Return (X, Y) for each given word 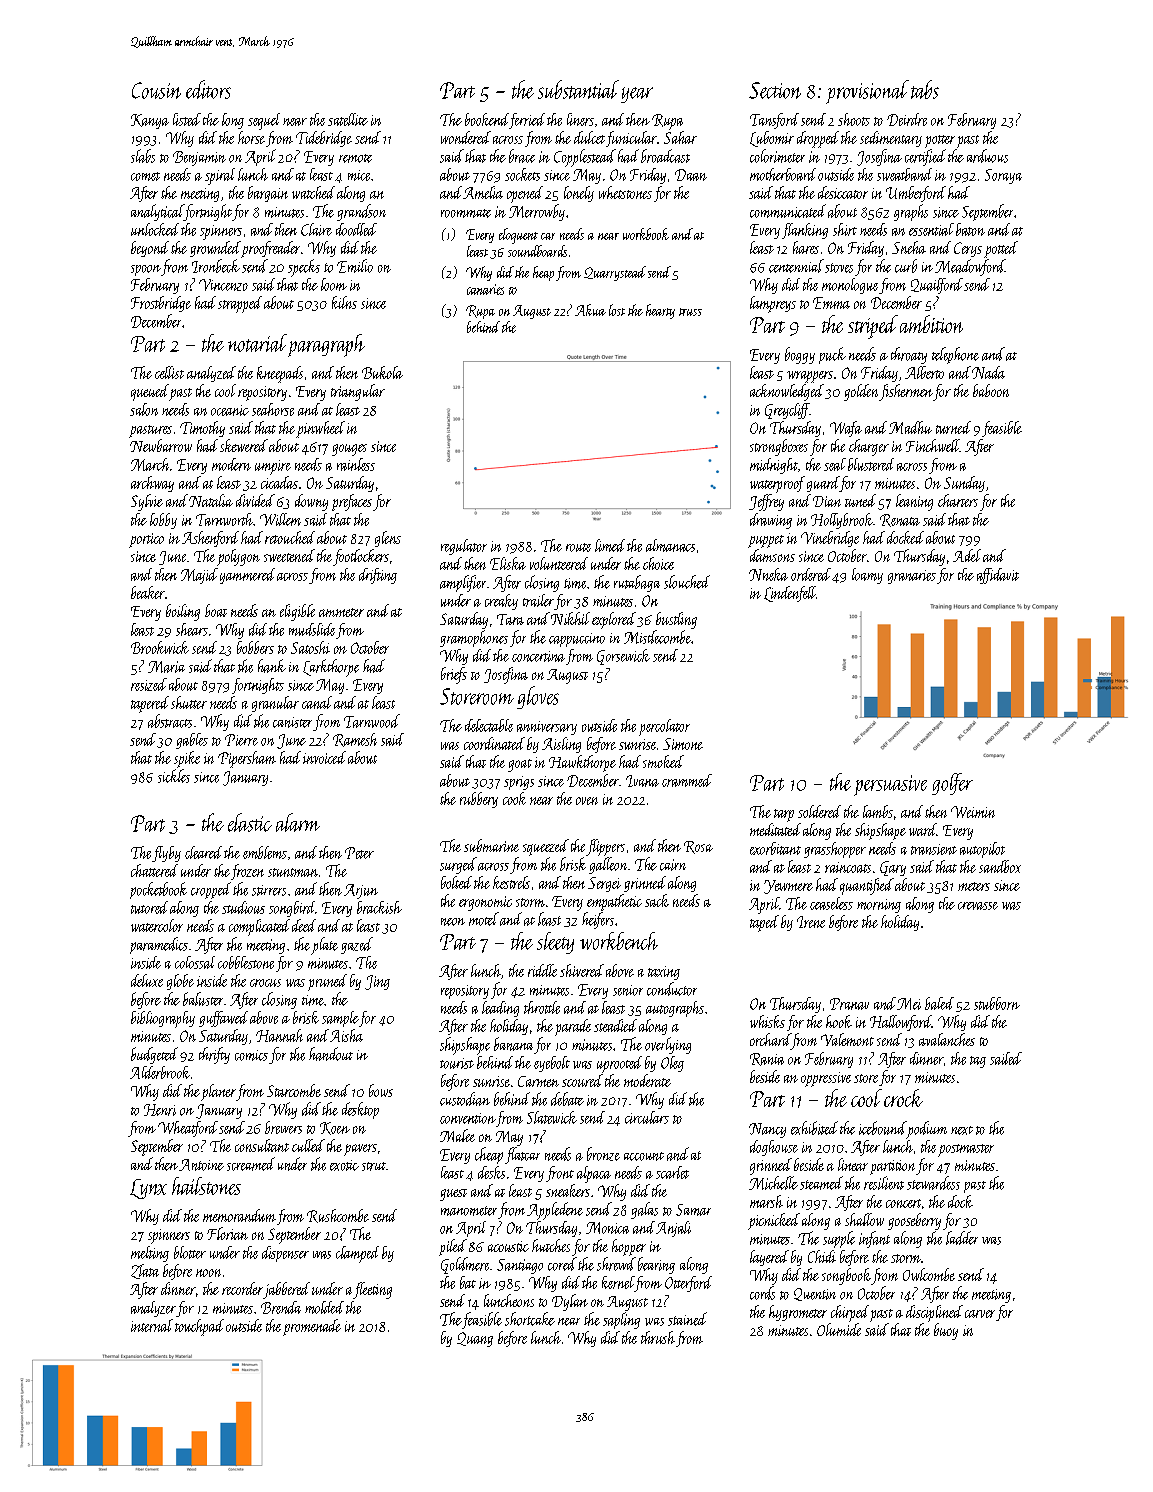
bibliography (163, 1019)
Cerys (968, 249)
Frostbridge (161, 304)
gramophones (474, 638)
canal (317, 702)
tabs (925, 89)
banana (513, 1044)
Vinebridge (830, 539)
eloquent (518, 236)
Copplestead (585, 158)
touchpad (199, 1327)
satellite (348, 119)
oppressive (826, 1079)
